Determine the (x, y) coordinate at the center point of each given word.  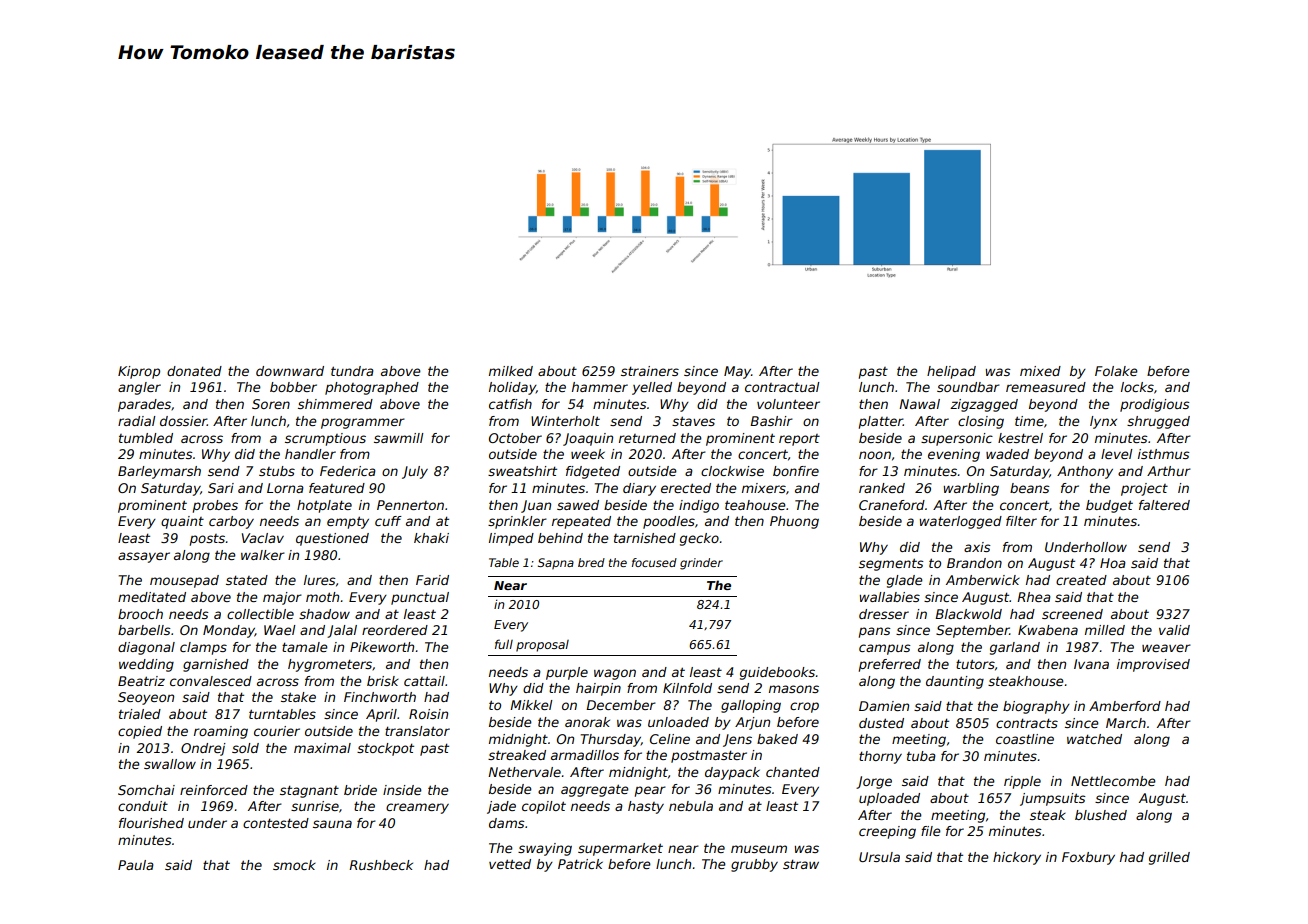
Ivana (1091, 664)
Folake (1116, 371)
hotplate (324, 506)
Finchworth (380, 697)
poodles (669, 522)
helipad (951, 372)
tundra (352, 371)
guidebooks (777, 673)
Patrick (580, 864)
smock (294, 865)
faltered (1164, 505)
